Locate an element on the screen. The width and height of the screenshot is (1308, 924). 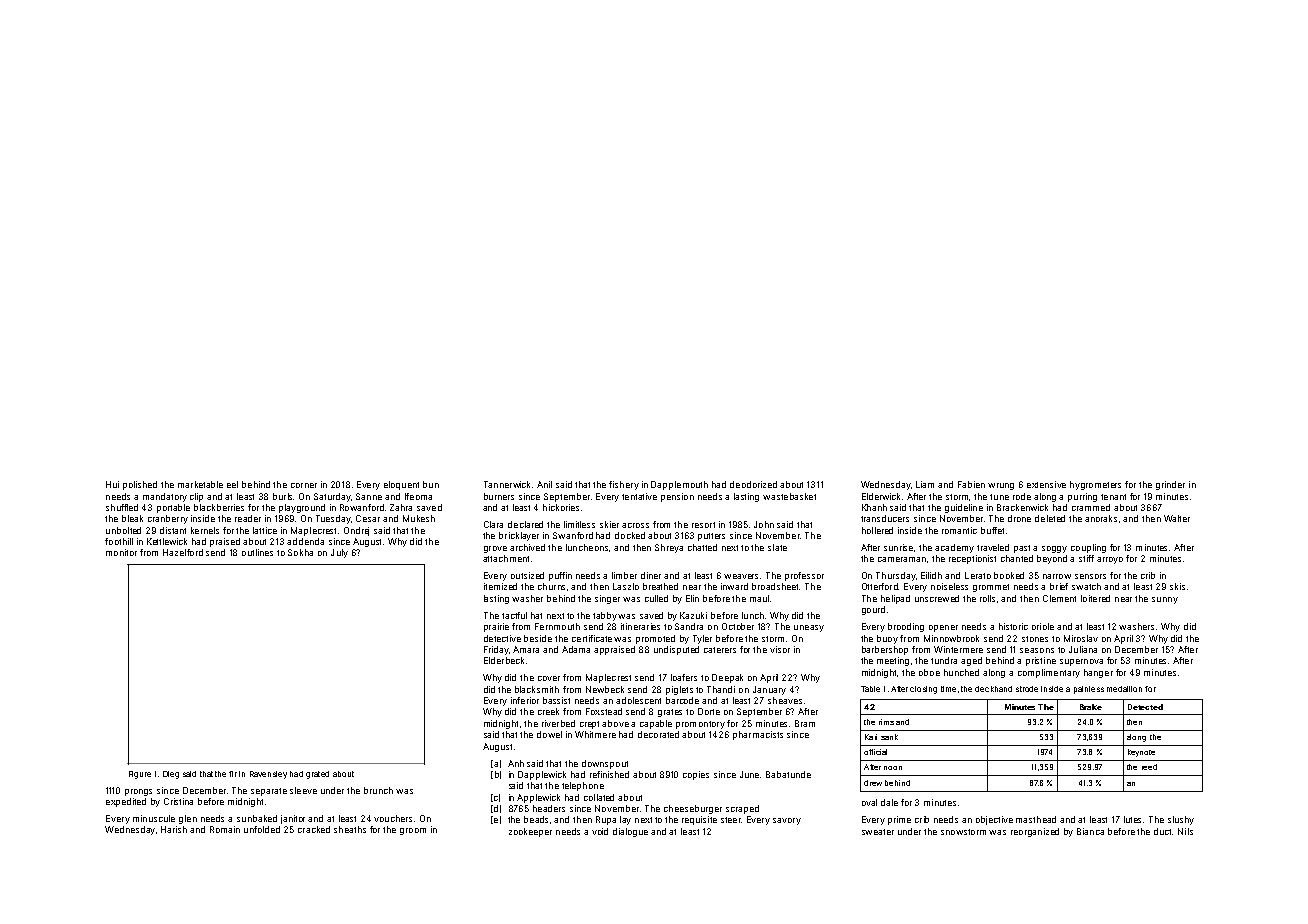
burls is located at coordinates (283, 496).
